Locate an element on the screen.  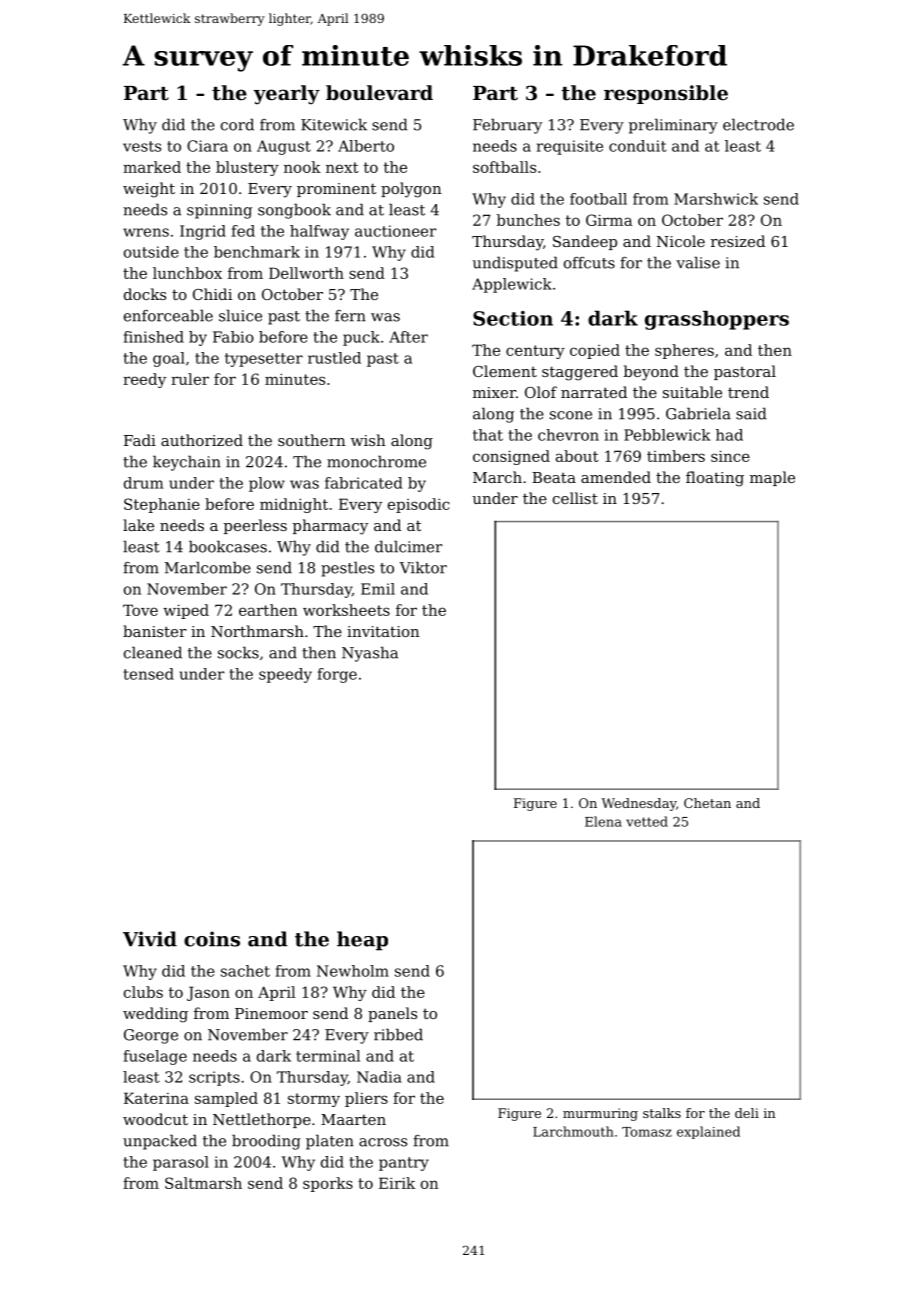
Saltmarsh is located at coordinates (203, 1183).
